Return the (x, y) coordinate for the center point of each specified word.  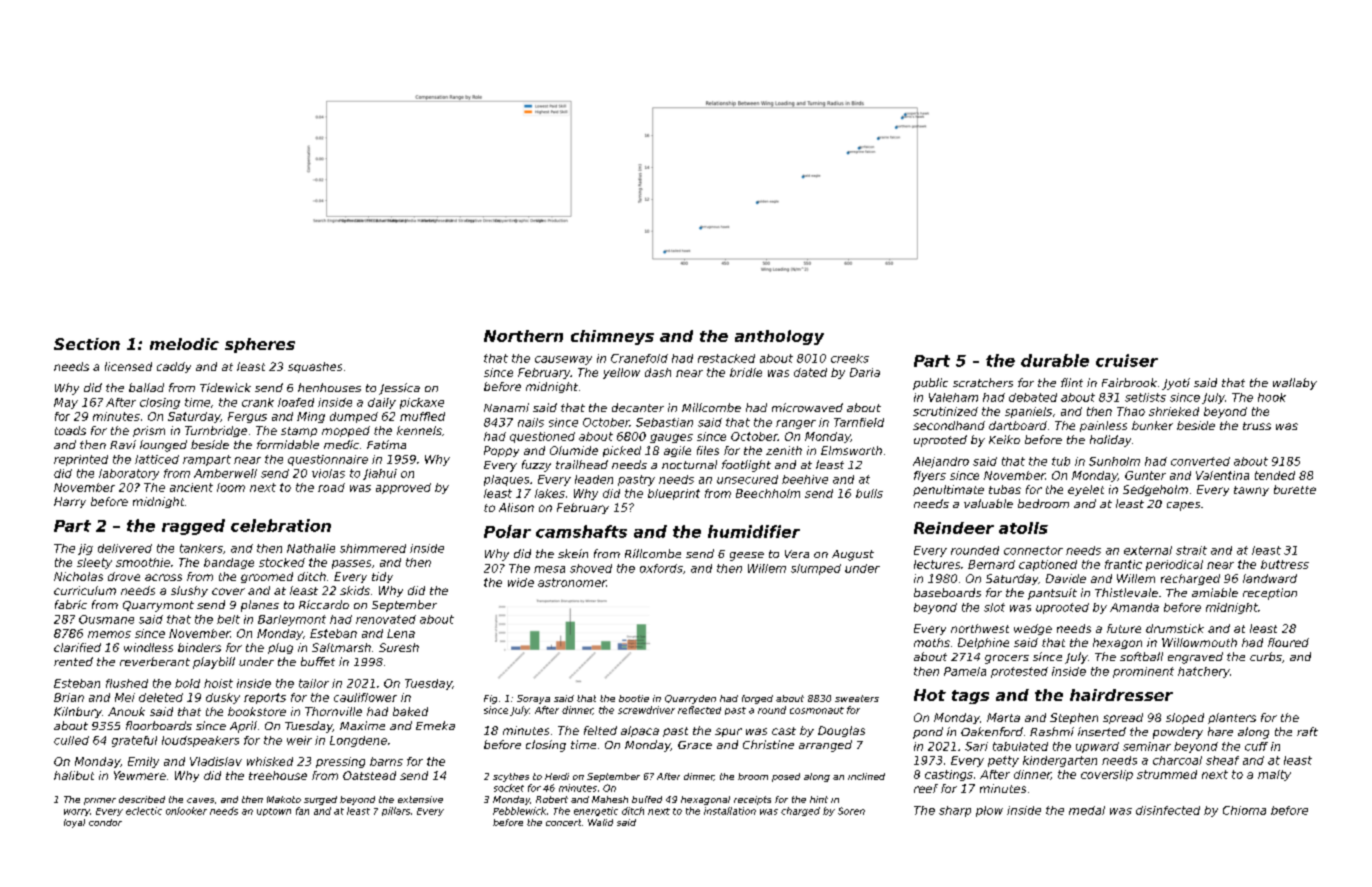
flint (1072, 382)
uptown (274, 812)
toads (70, 430)
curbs (1266, 656)
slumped (816, 569)
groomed (267, 577)
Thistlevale (1126, 592)
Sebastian (664, 422)
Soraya (533, 699)
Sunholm (1114, 461)
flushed (127, 683)
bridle (746, 372)
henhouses (329, 387)
